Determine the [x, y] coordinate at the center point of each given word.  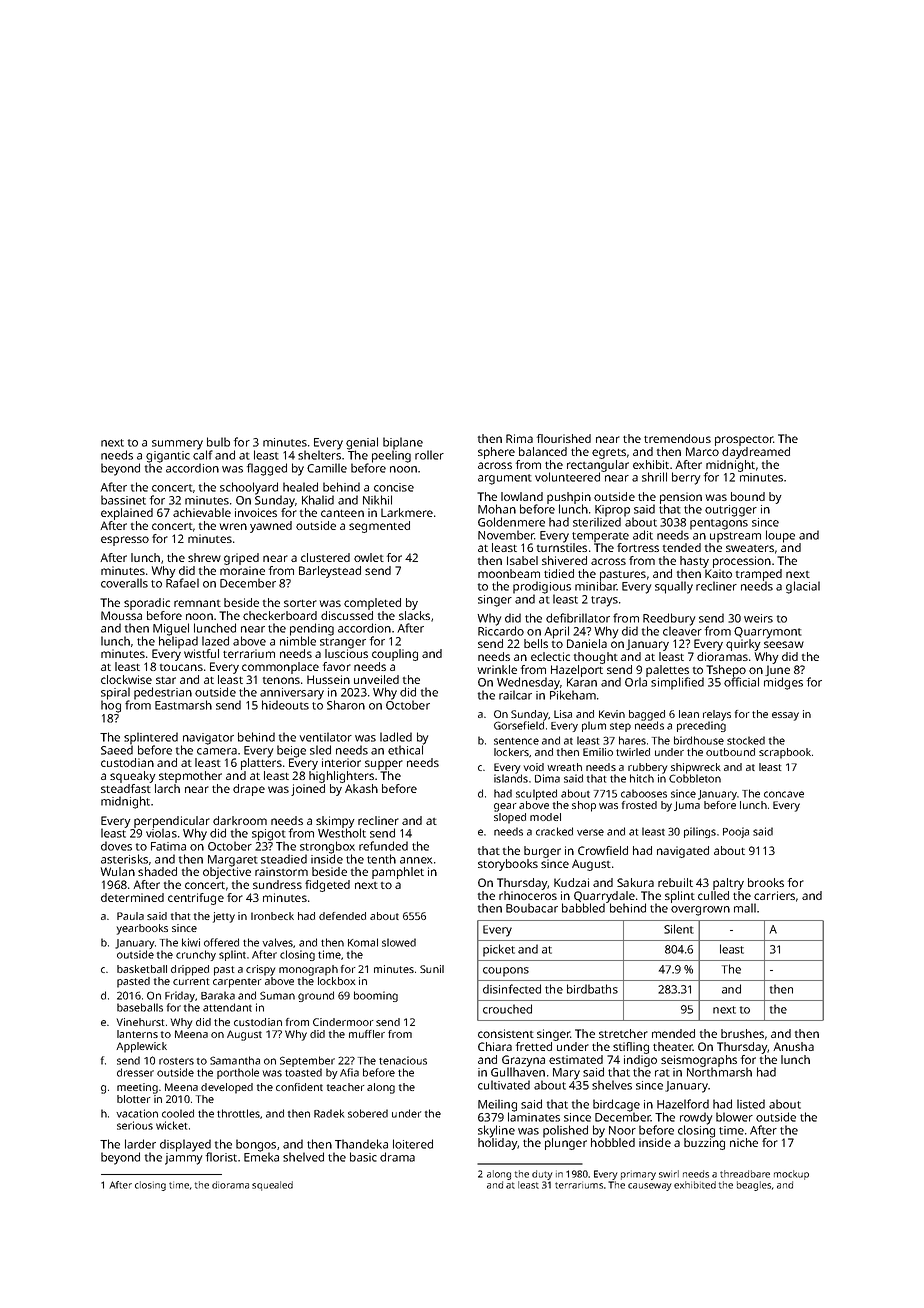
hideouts [285, 705]
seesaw [784, 644]
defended [342, 916]
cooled [178, 1113]
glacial [803, 587]
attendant [227, 1007]
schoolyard [249, 488]
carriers [774, 895]
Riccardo [501, 631]
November [506, 535]
